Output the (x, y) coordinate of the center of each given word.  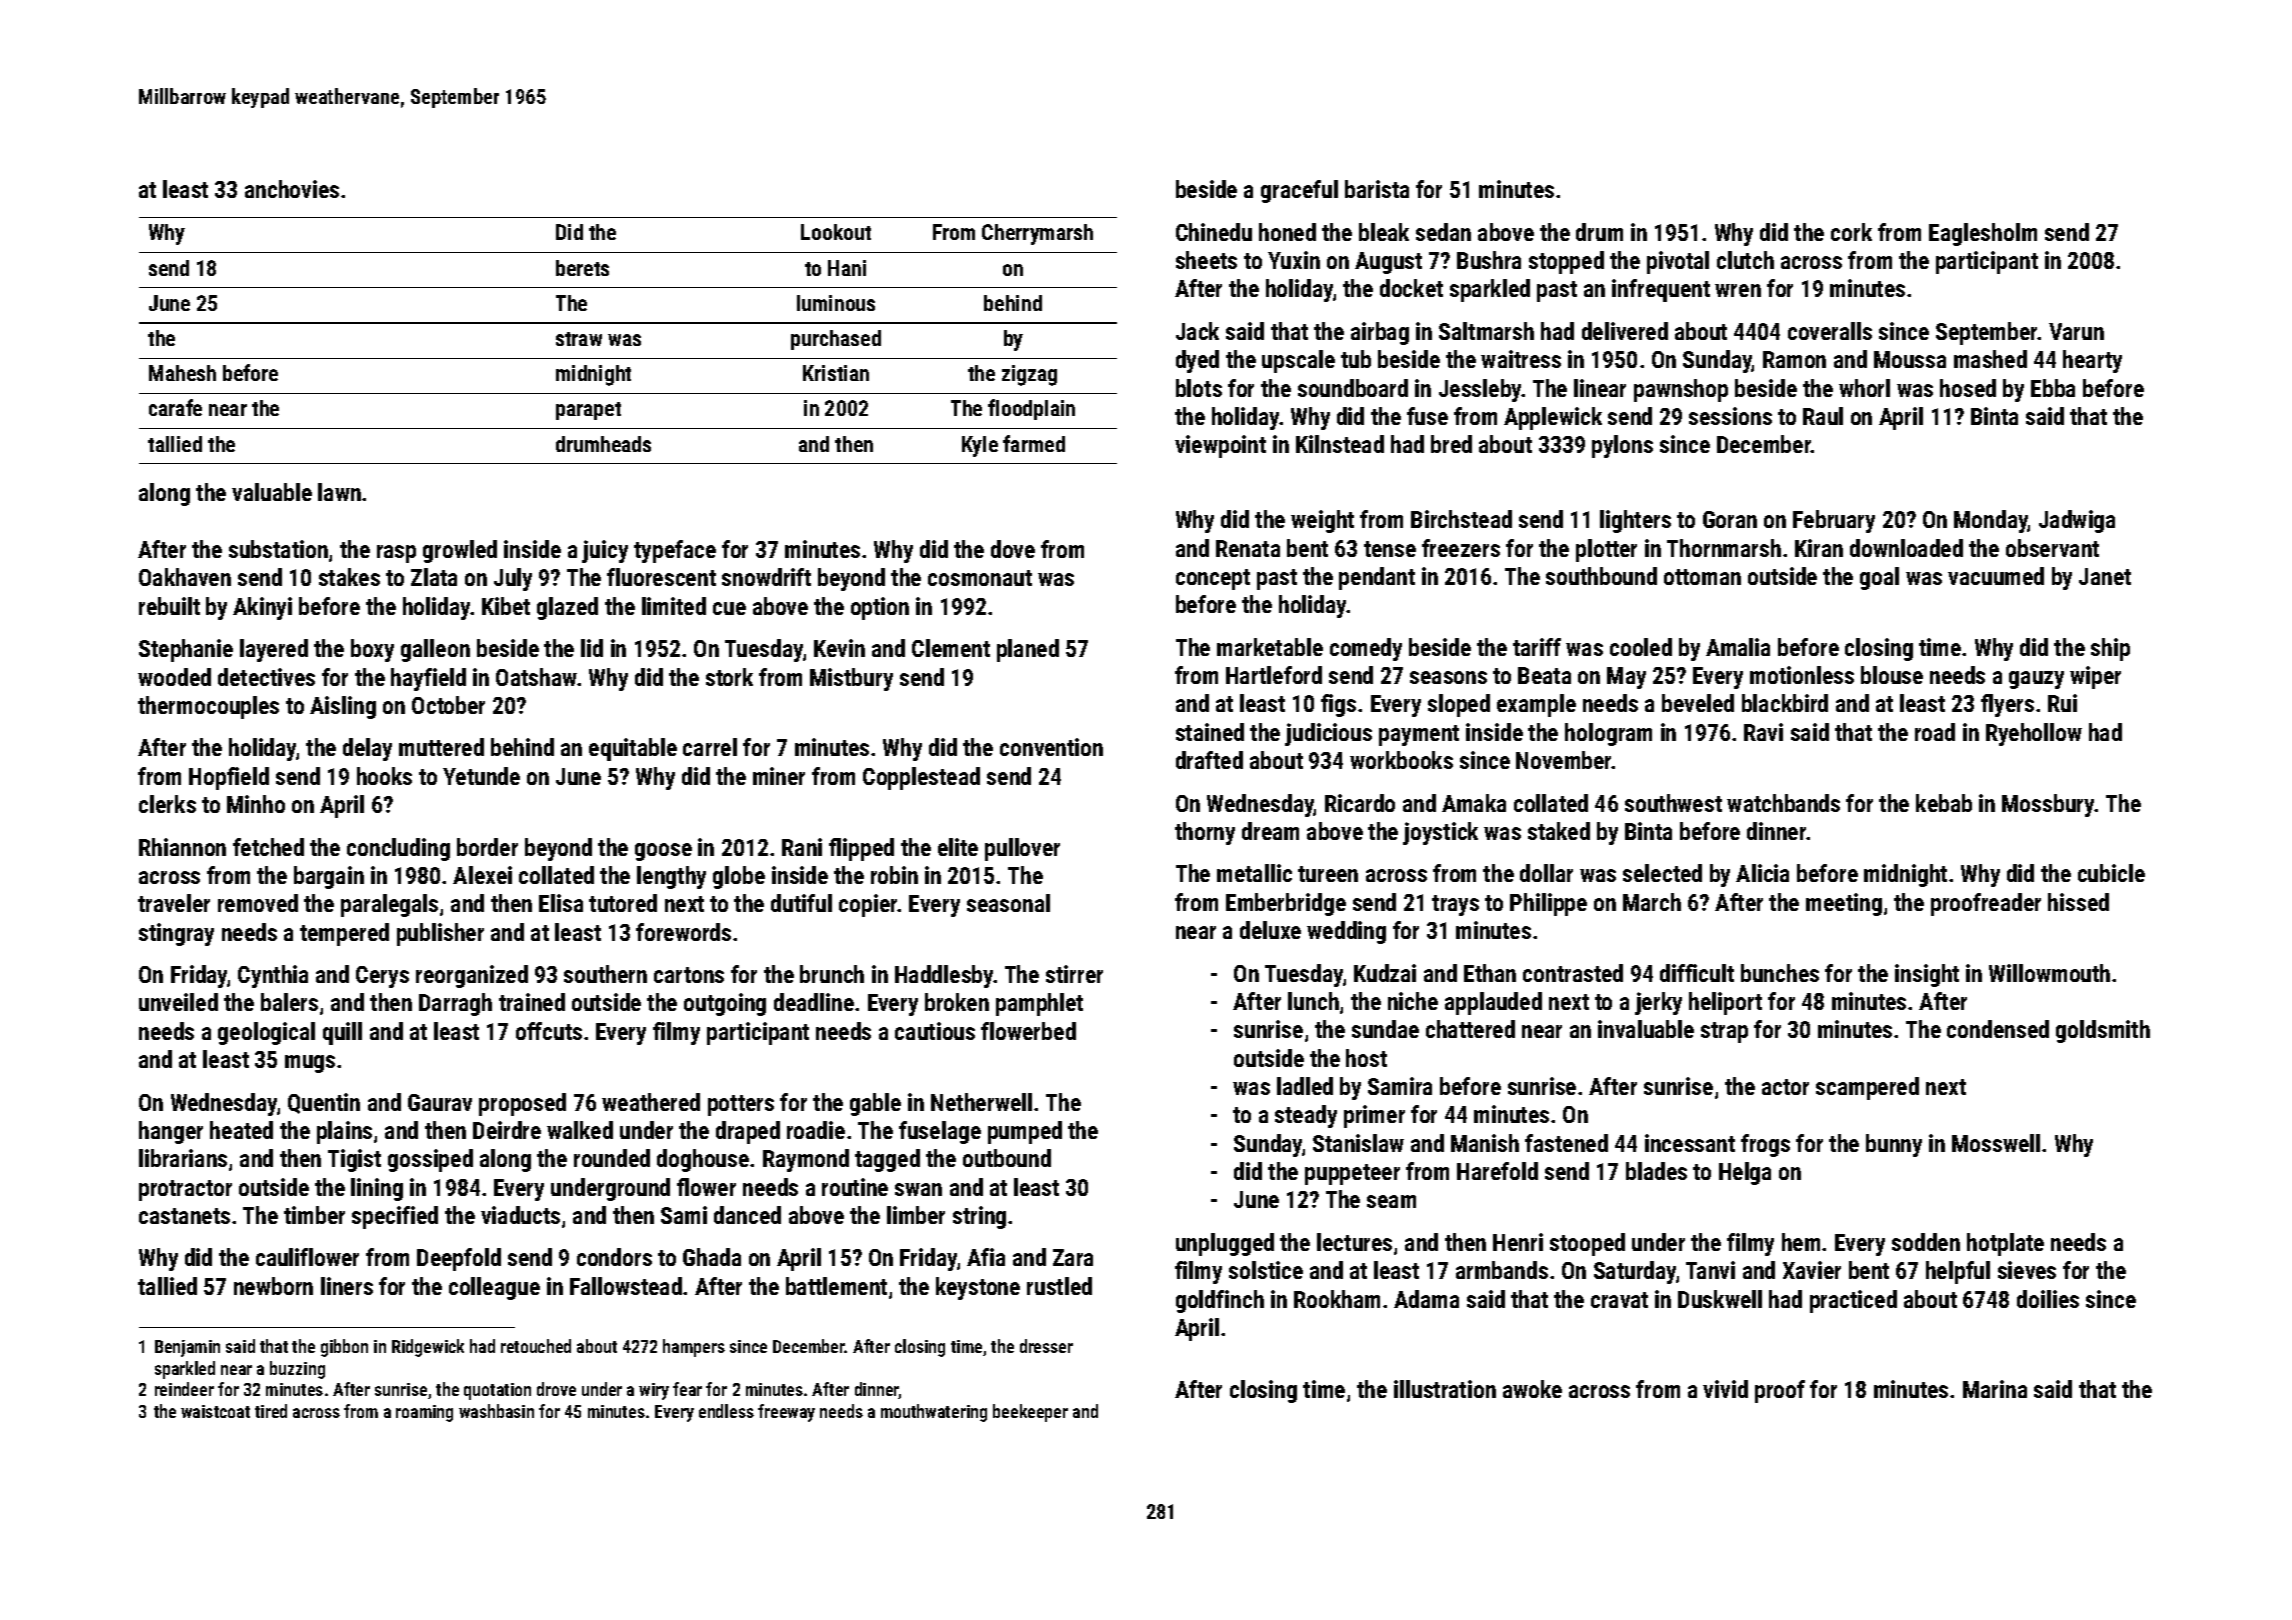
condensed (1998, 1029)
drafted (1209, 760)
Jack (1197, 331)
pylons (1622, 446)
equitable (633, 749)
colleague (494, 1288)
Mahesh (182, 373)
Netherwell (981, 1102)
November (1564, 760)
